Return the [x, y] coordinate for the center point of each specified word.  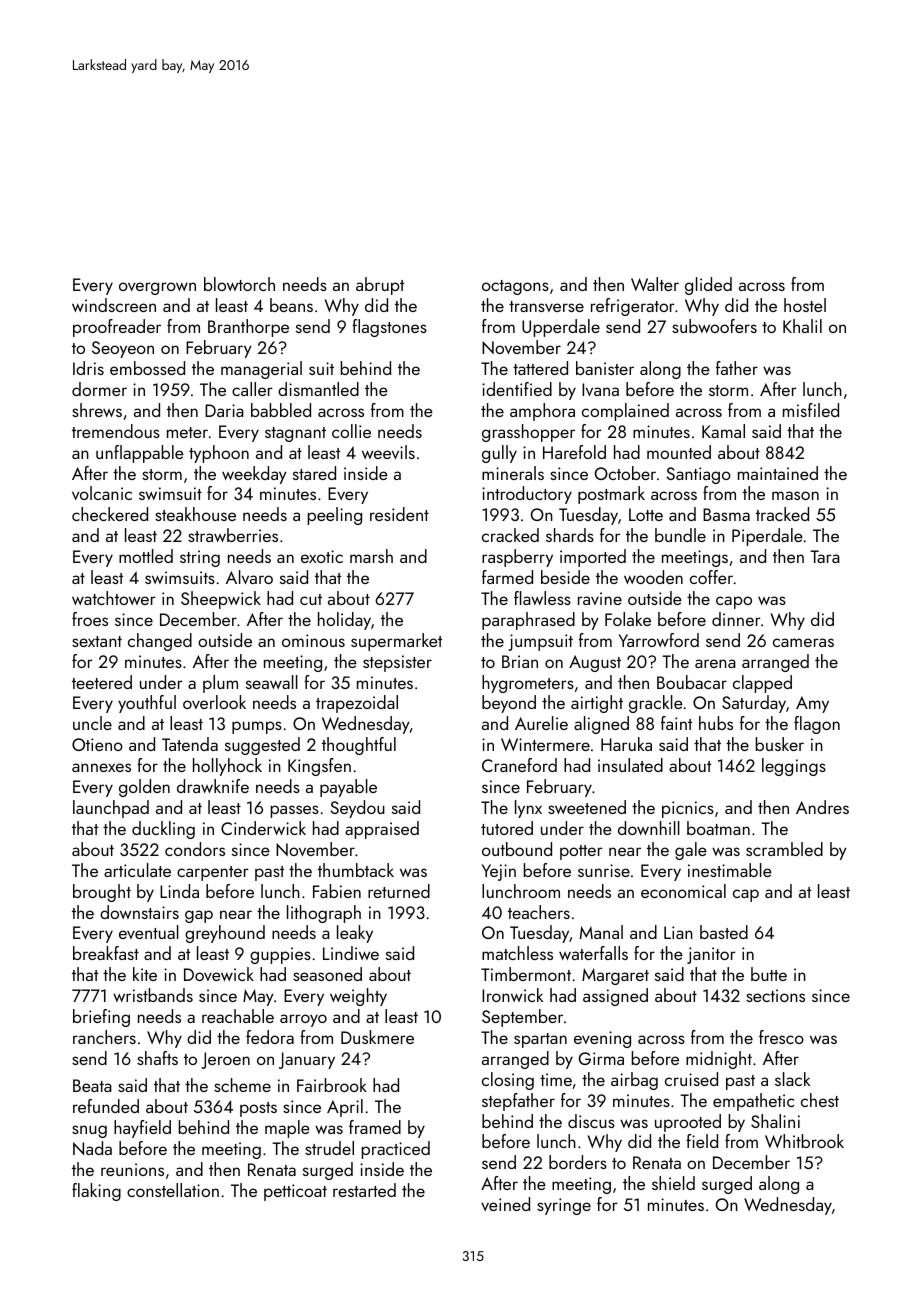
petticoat [295, 1192]
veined [505, 1204]
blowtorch [239, 284]
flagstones [389, 328]
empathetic [753, 1102]
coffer [711, 577]
